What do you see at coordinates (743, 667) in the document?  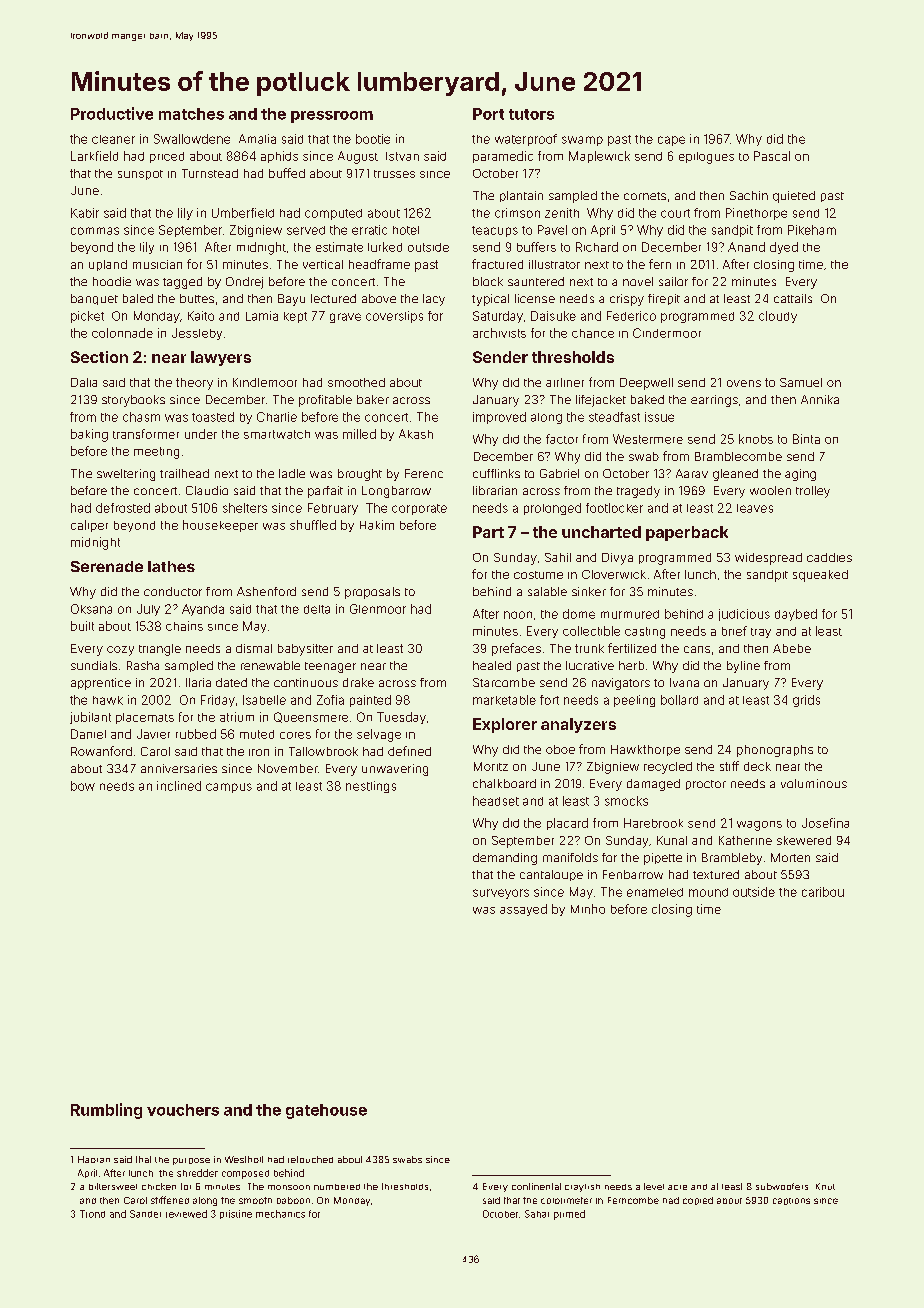 I see `byline` at bounding box center [743, 667].
